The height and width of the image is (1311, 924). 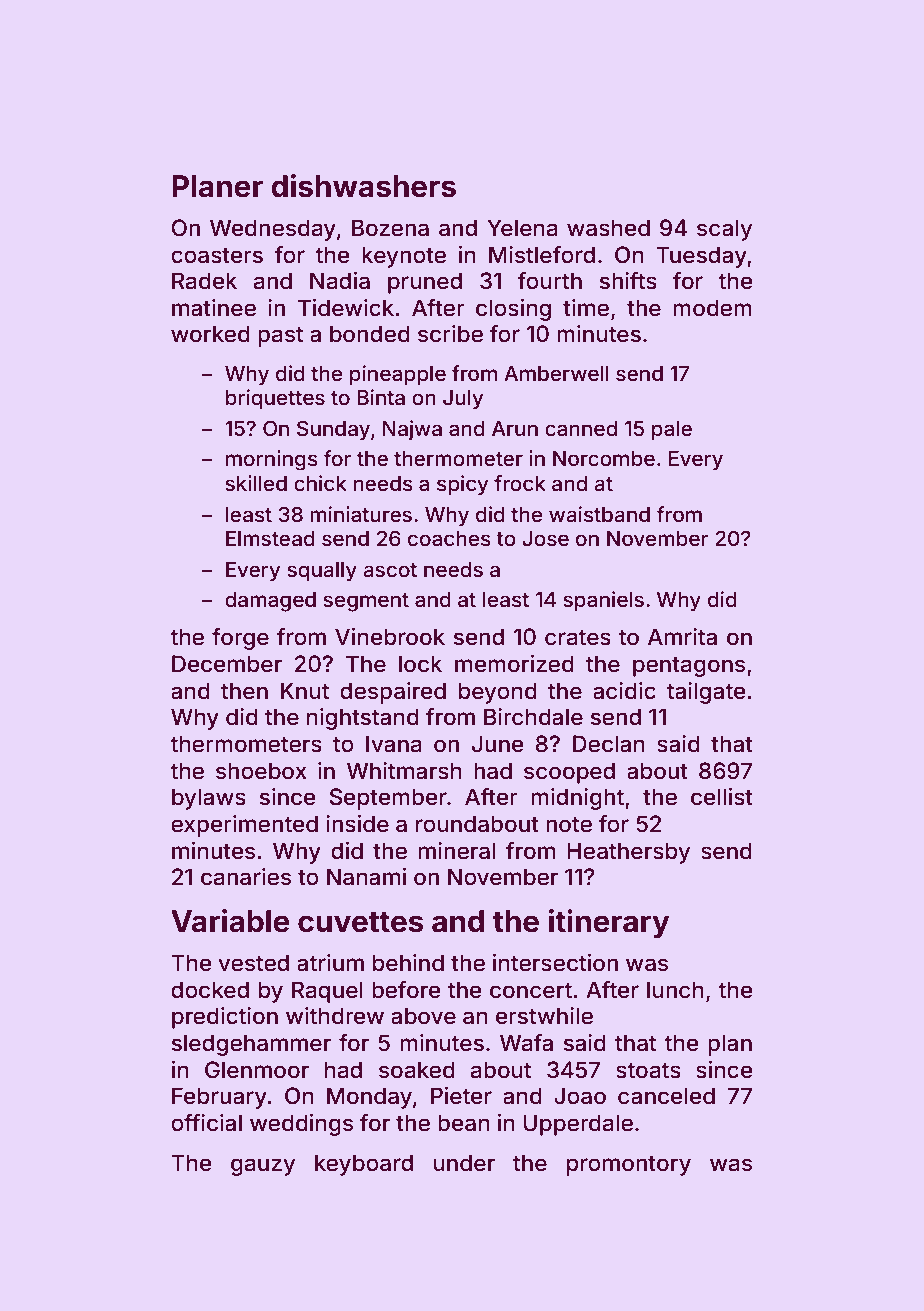 I want to click on canceled, so click(x=666, y=1096).
